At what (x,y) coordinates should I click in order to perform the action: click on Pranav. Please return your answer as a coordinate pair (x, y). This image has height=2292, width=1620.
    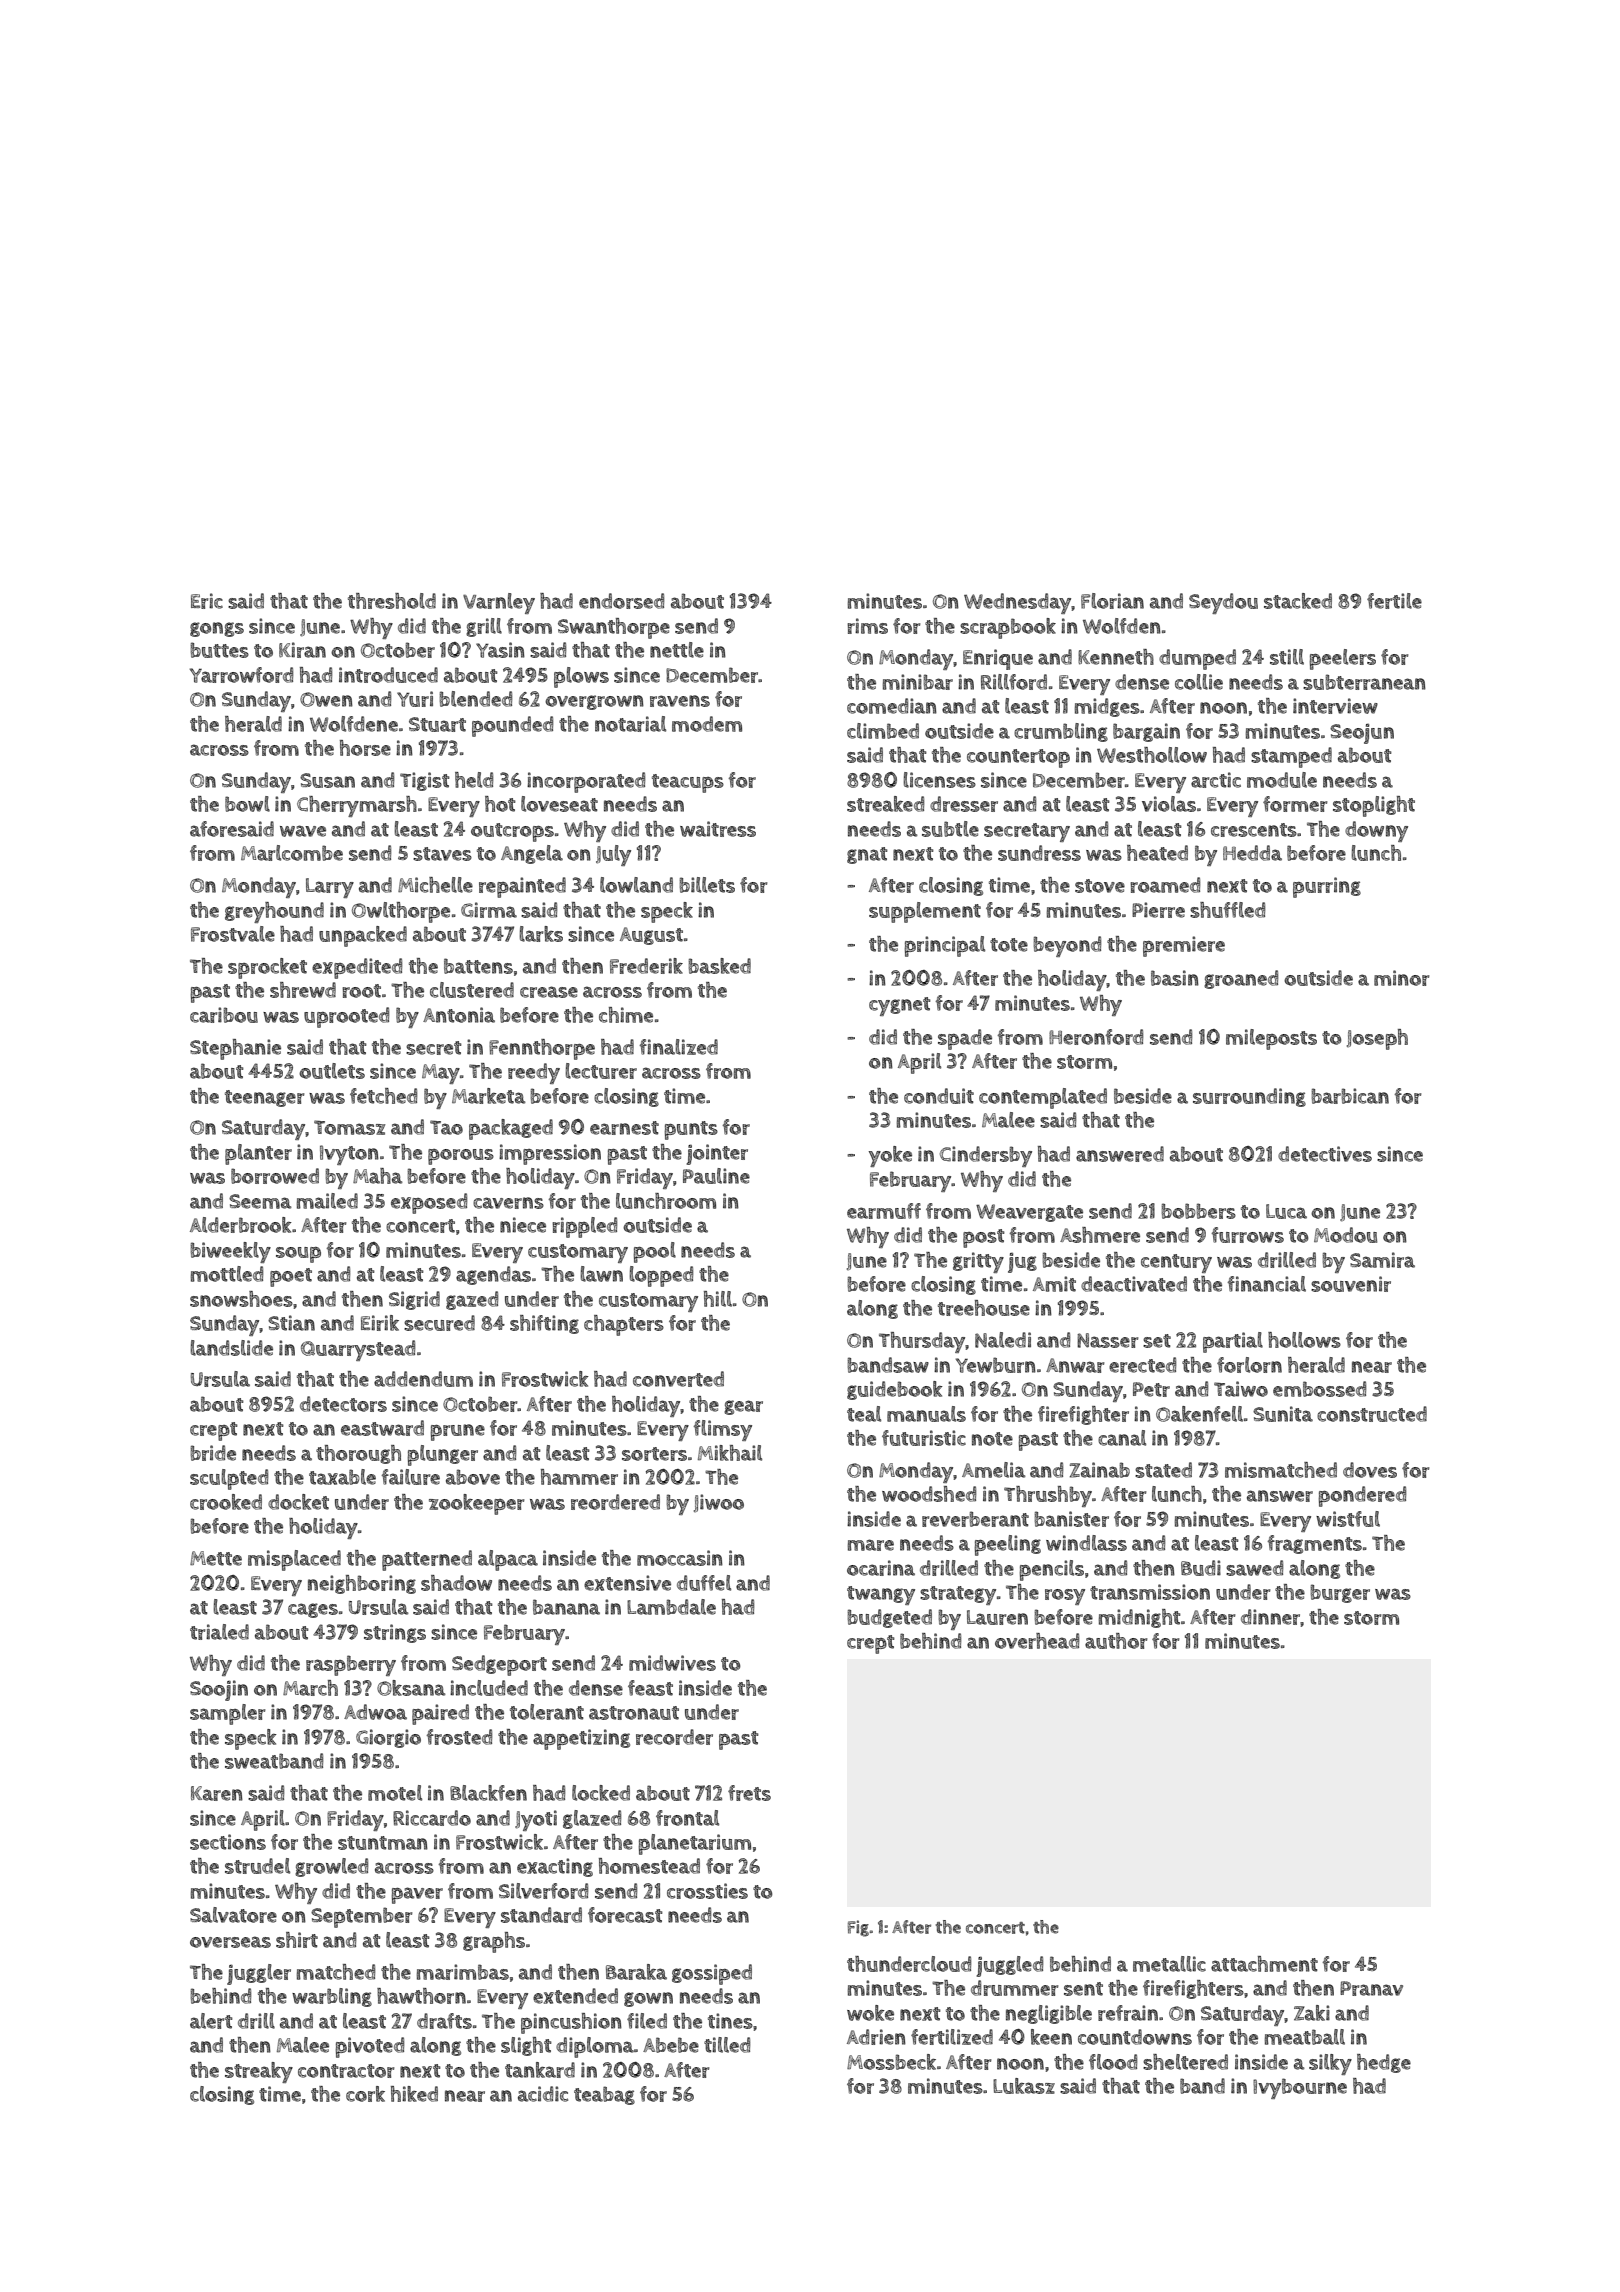
    Looking at the image, I should click on (1371, 1988).
